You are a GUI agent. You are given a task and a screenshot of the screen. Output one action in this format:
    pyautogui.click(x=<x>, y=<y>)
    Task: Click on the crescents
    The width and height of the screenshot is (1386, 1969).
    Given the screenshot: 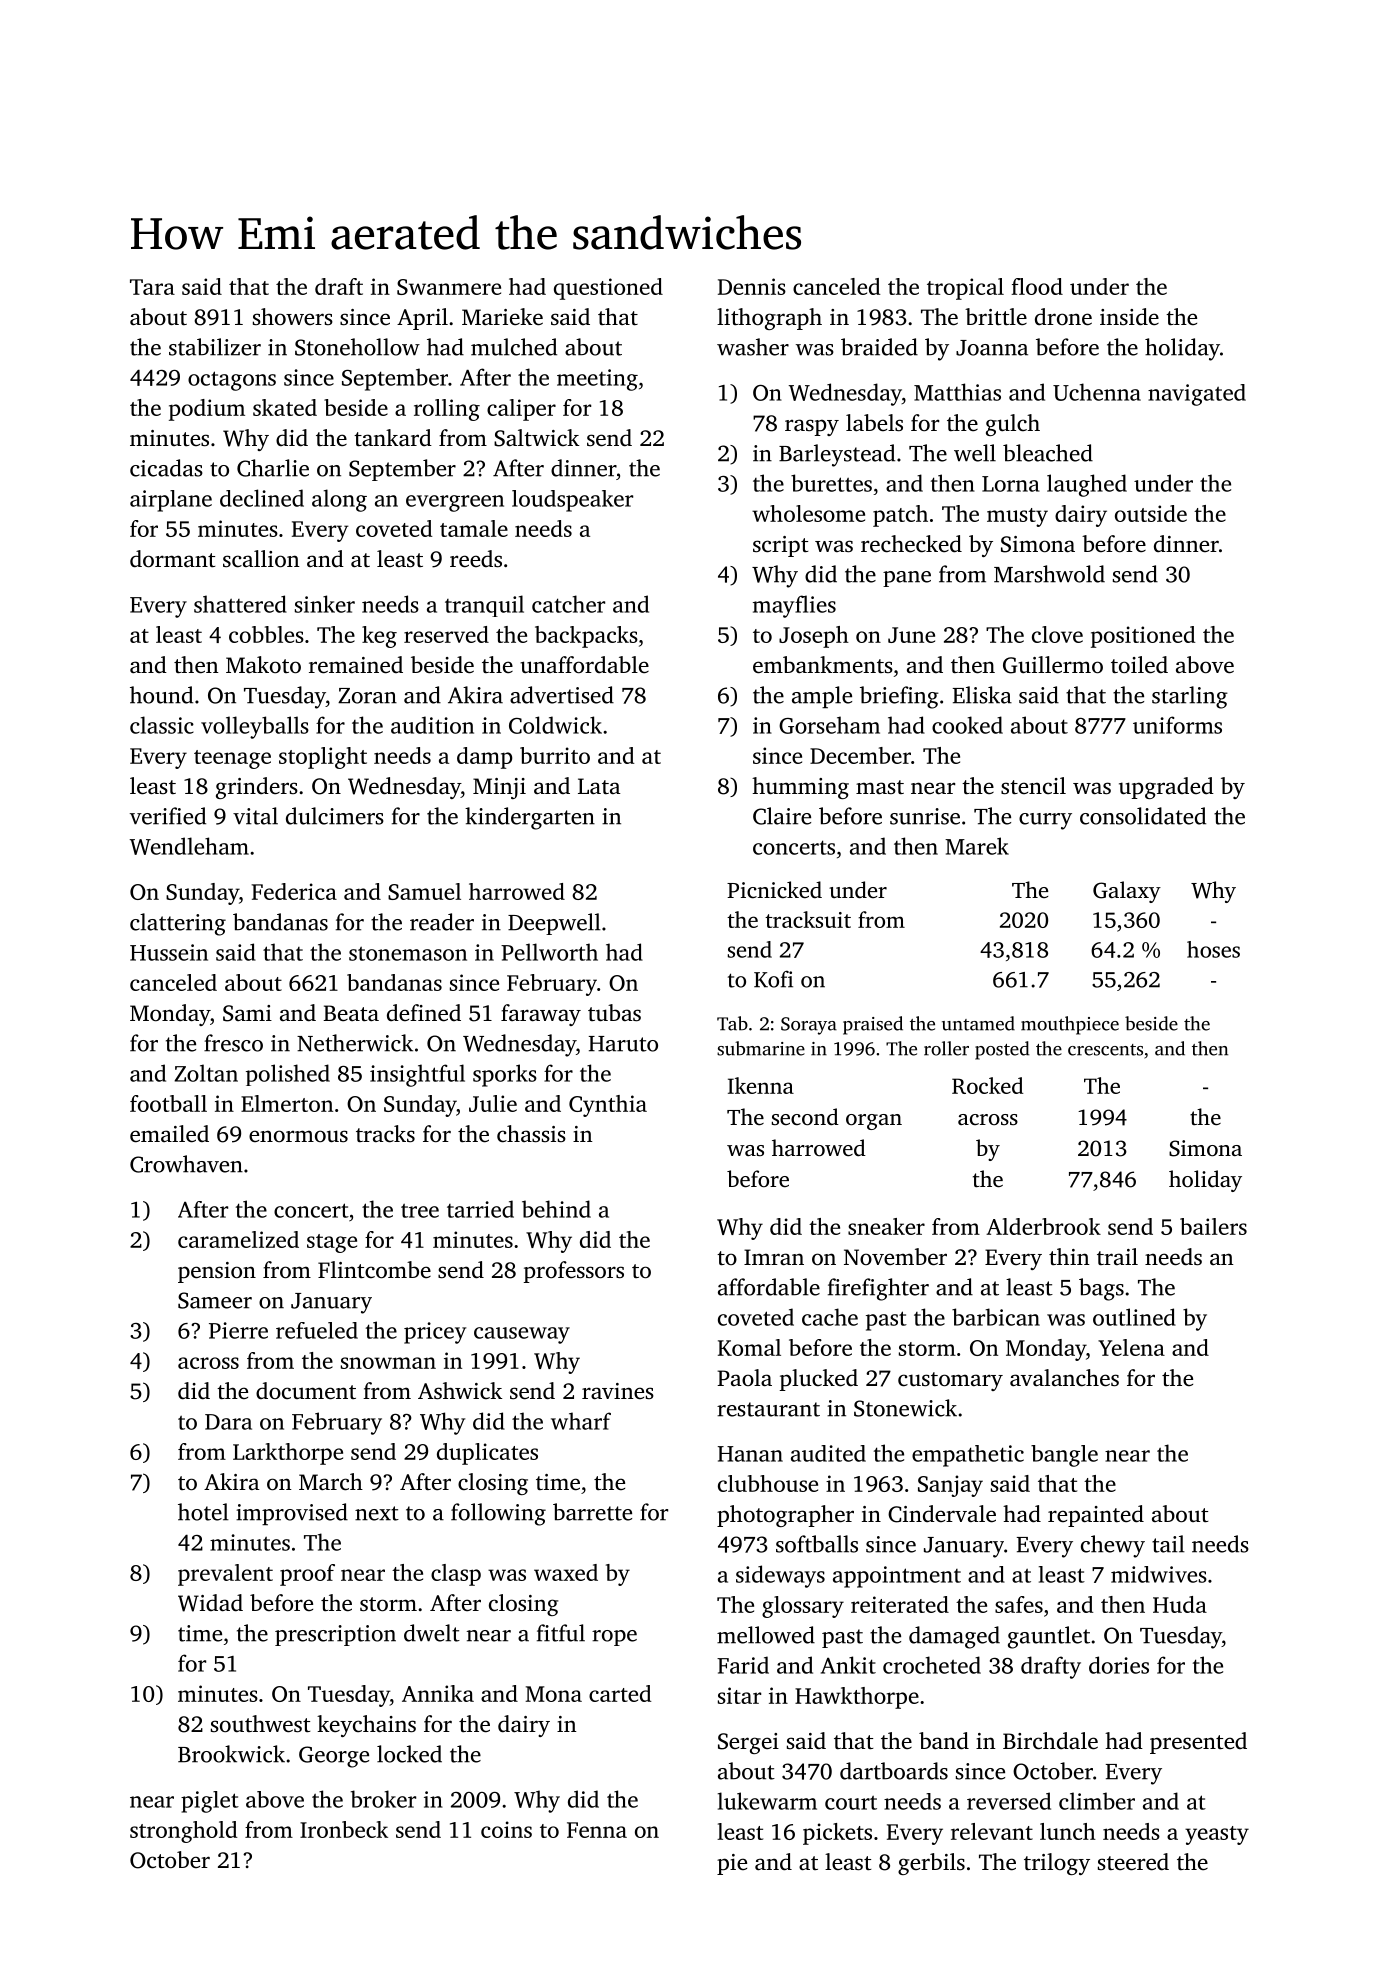 What is the action you would take?
    pyautogui.click(x=1105, y=1050)
